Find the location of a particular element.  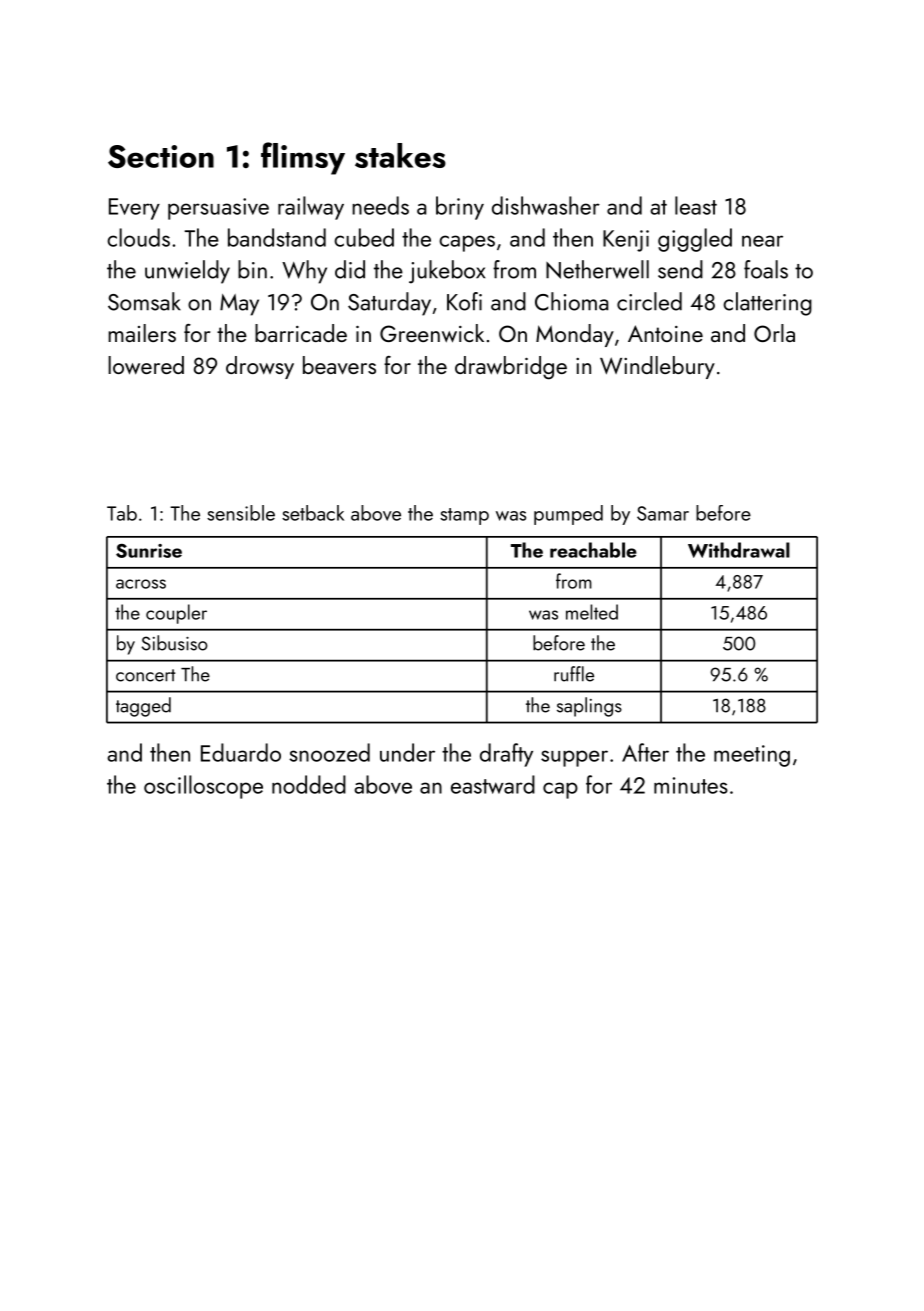

beavers is located at coordinates (339, 365).
